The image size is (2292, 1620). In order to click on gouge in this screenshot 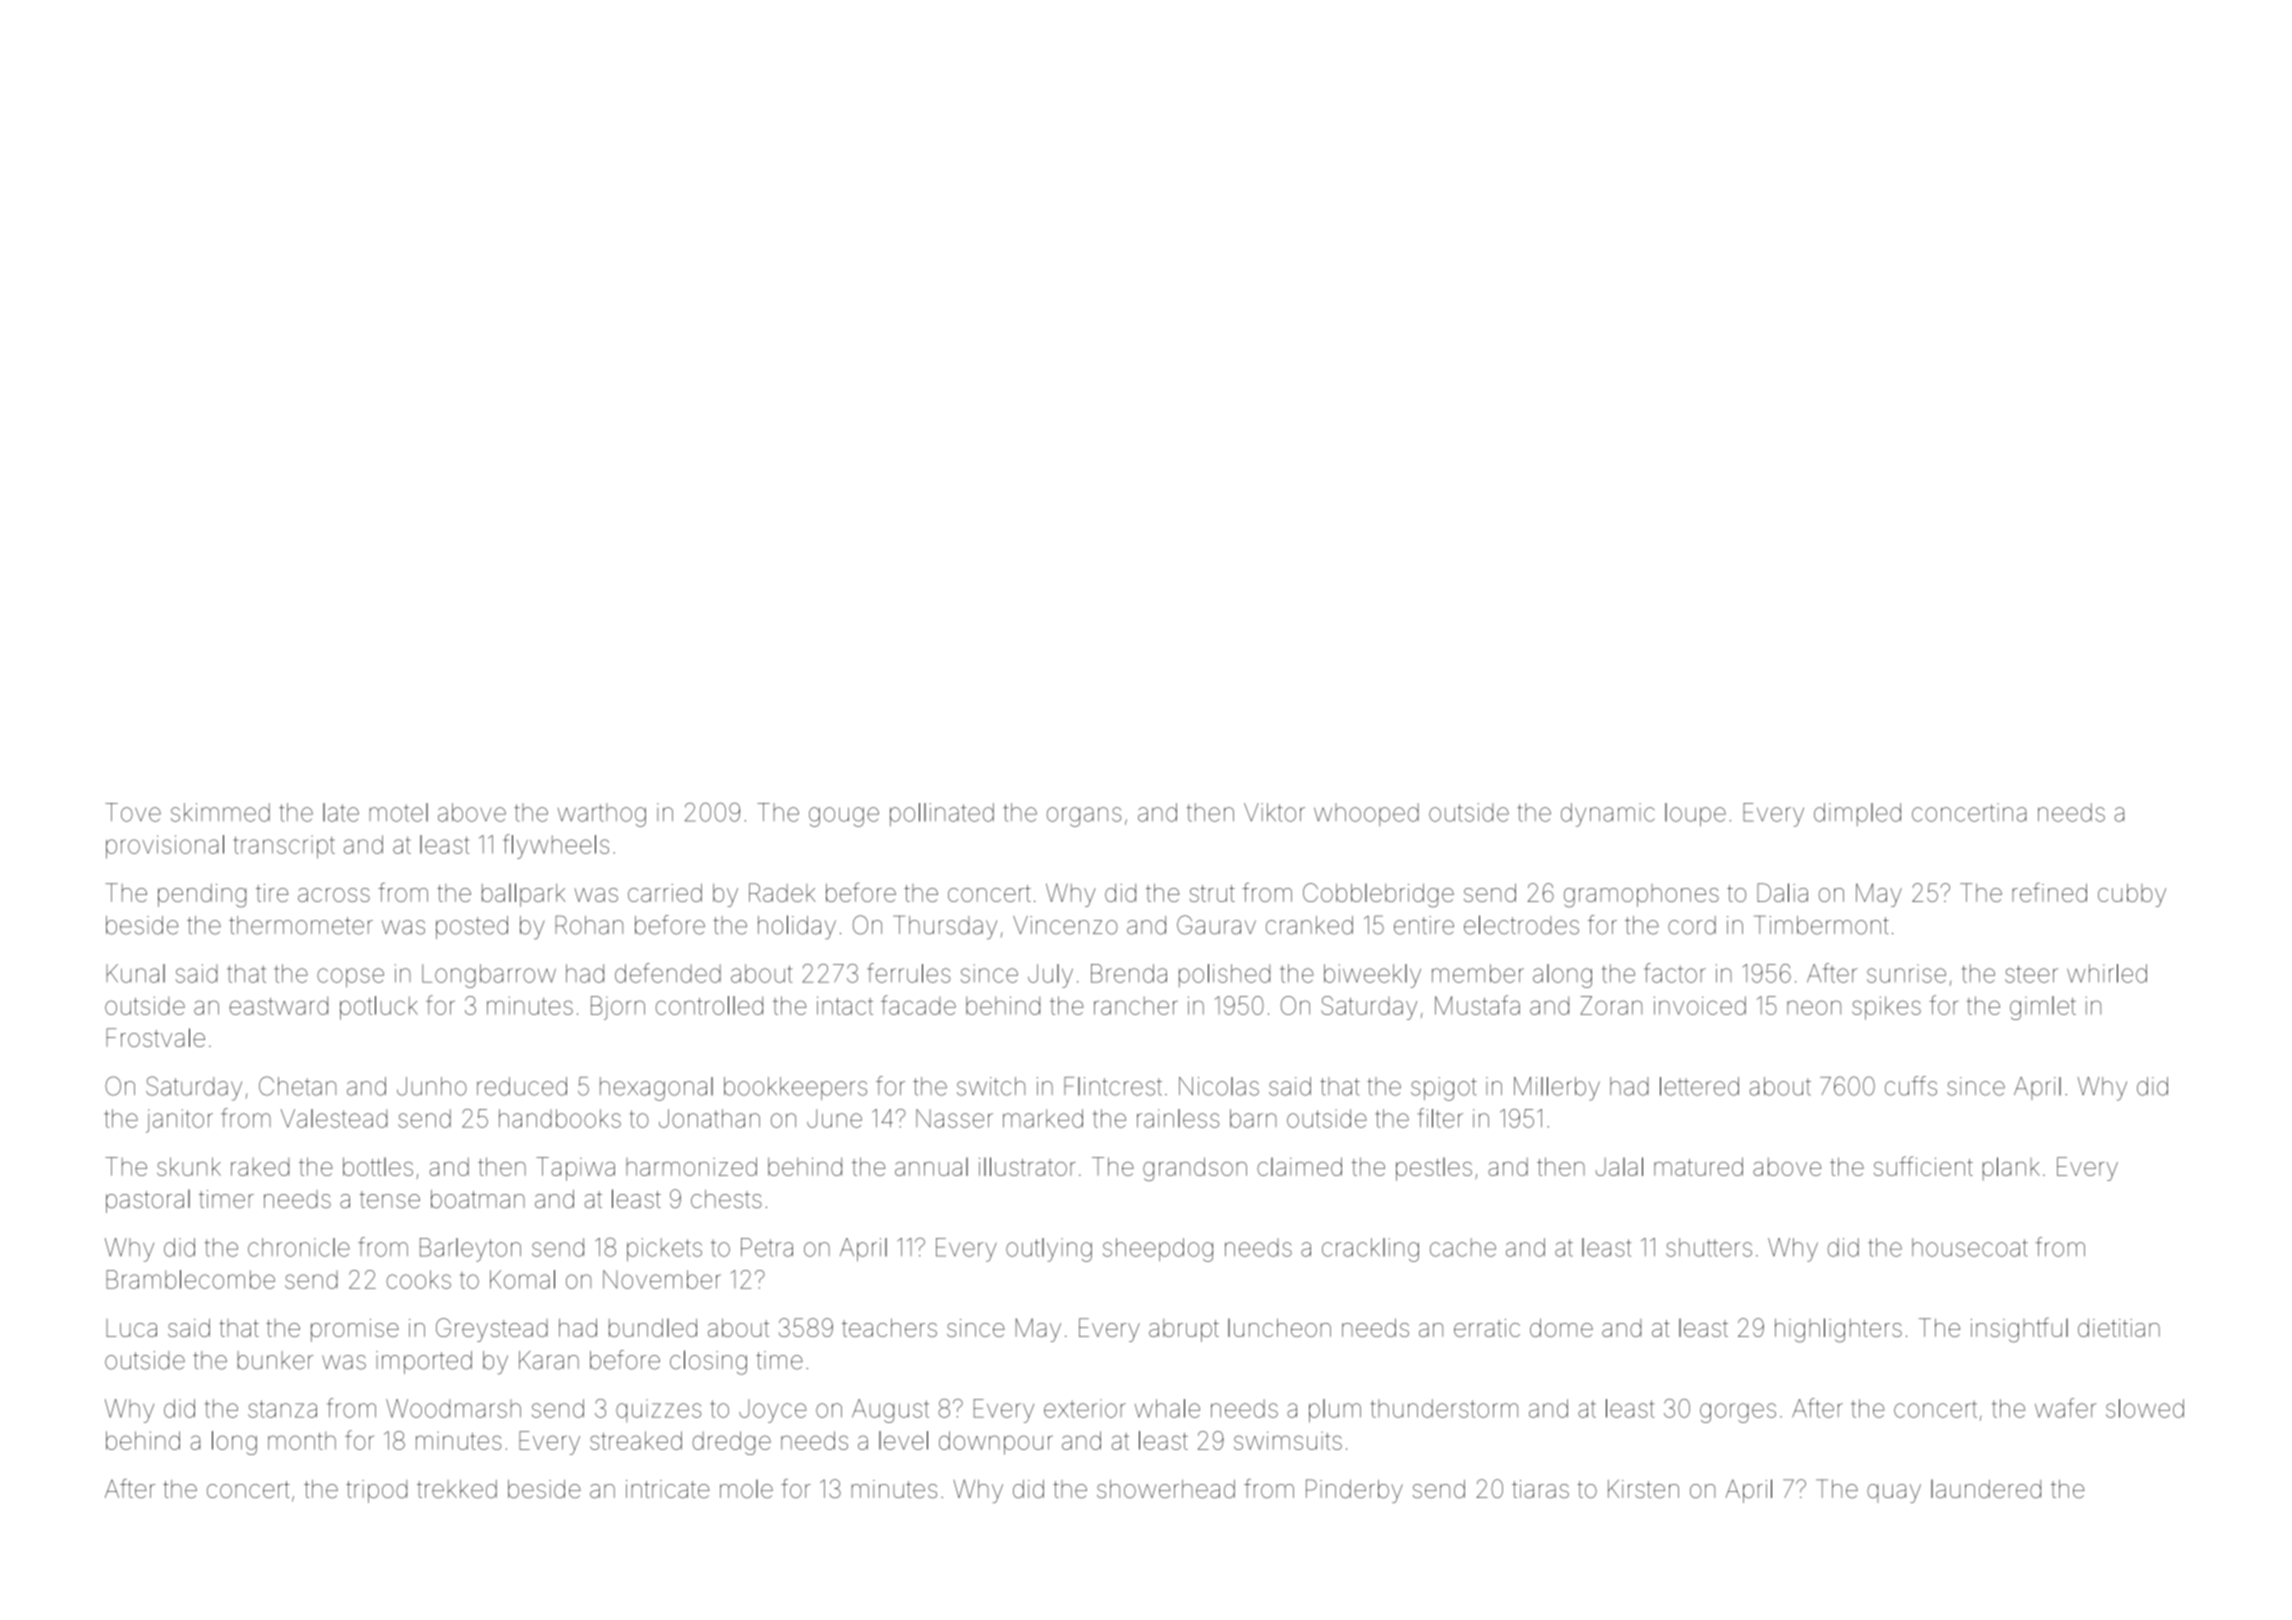, I will do `click(844, 817)`.
